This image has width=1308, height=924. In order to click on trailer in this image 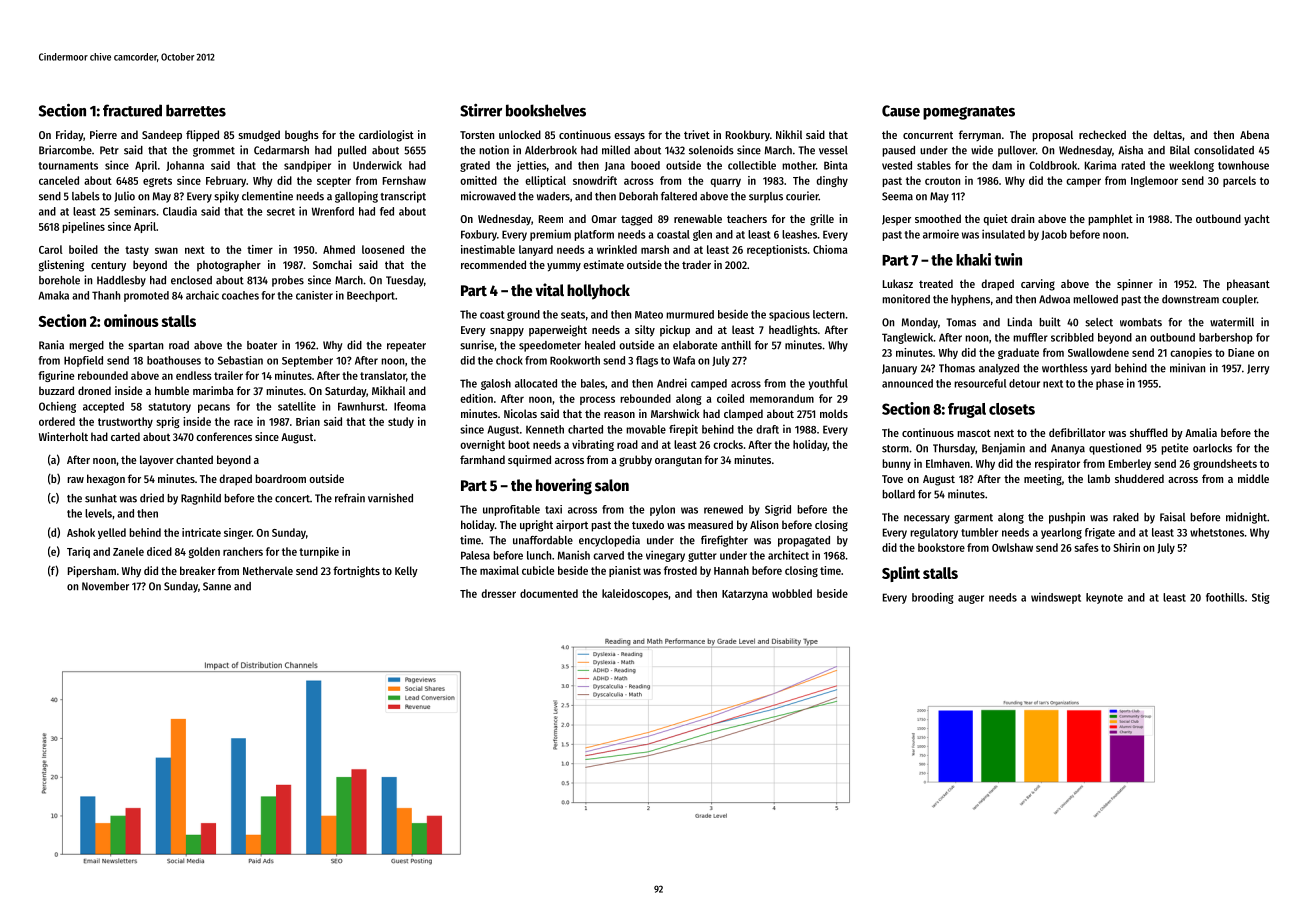, I will do `click(228, 375)`.
